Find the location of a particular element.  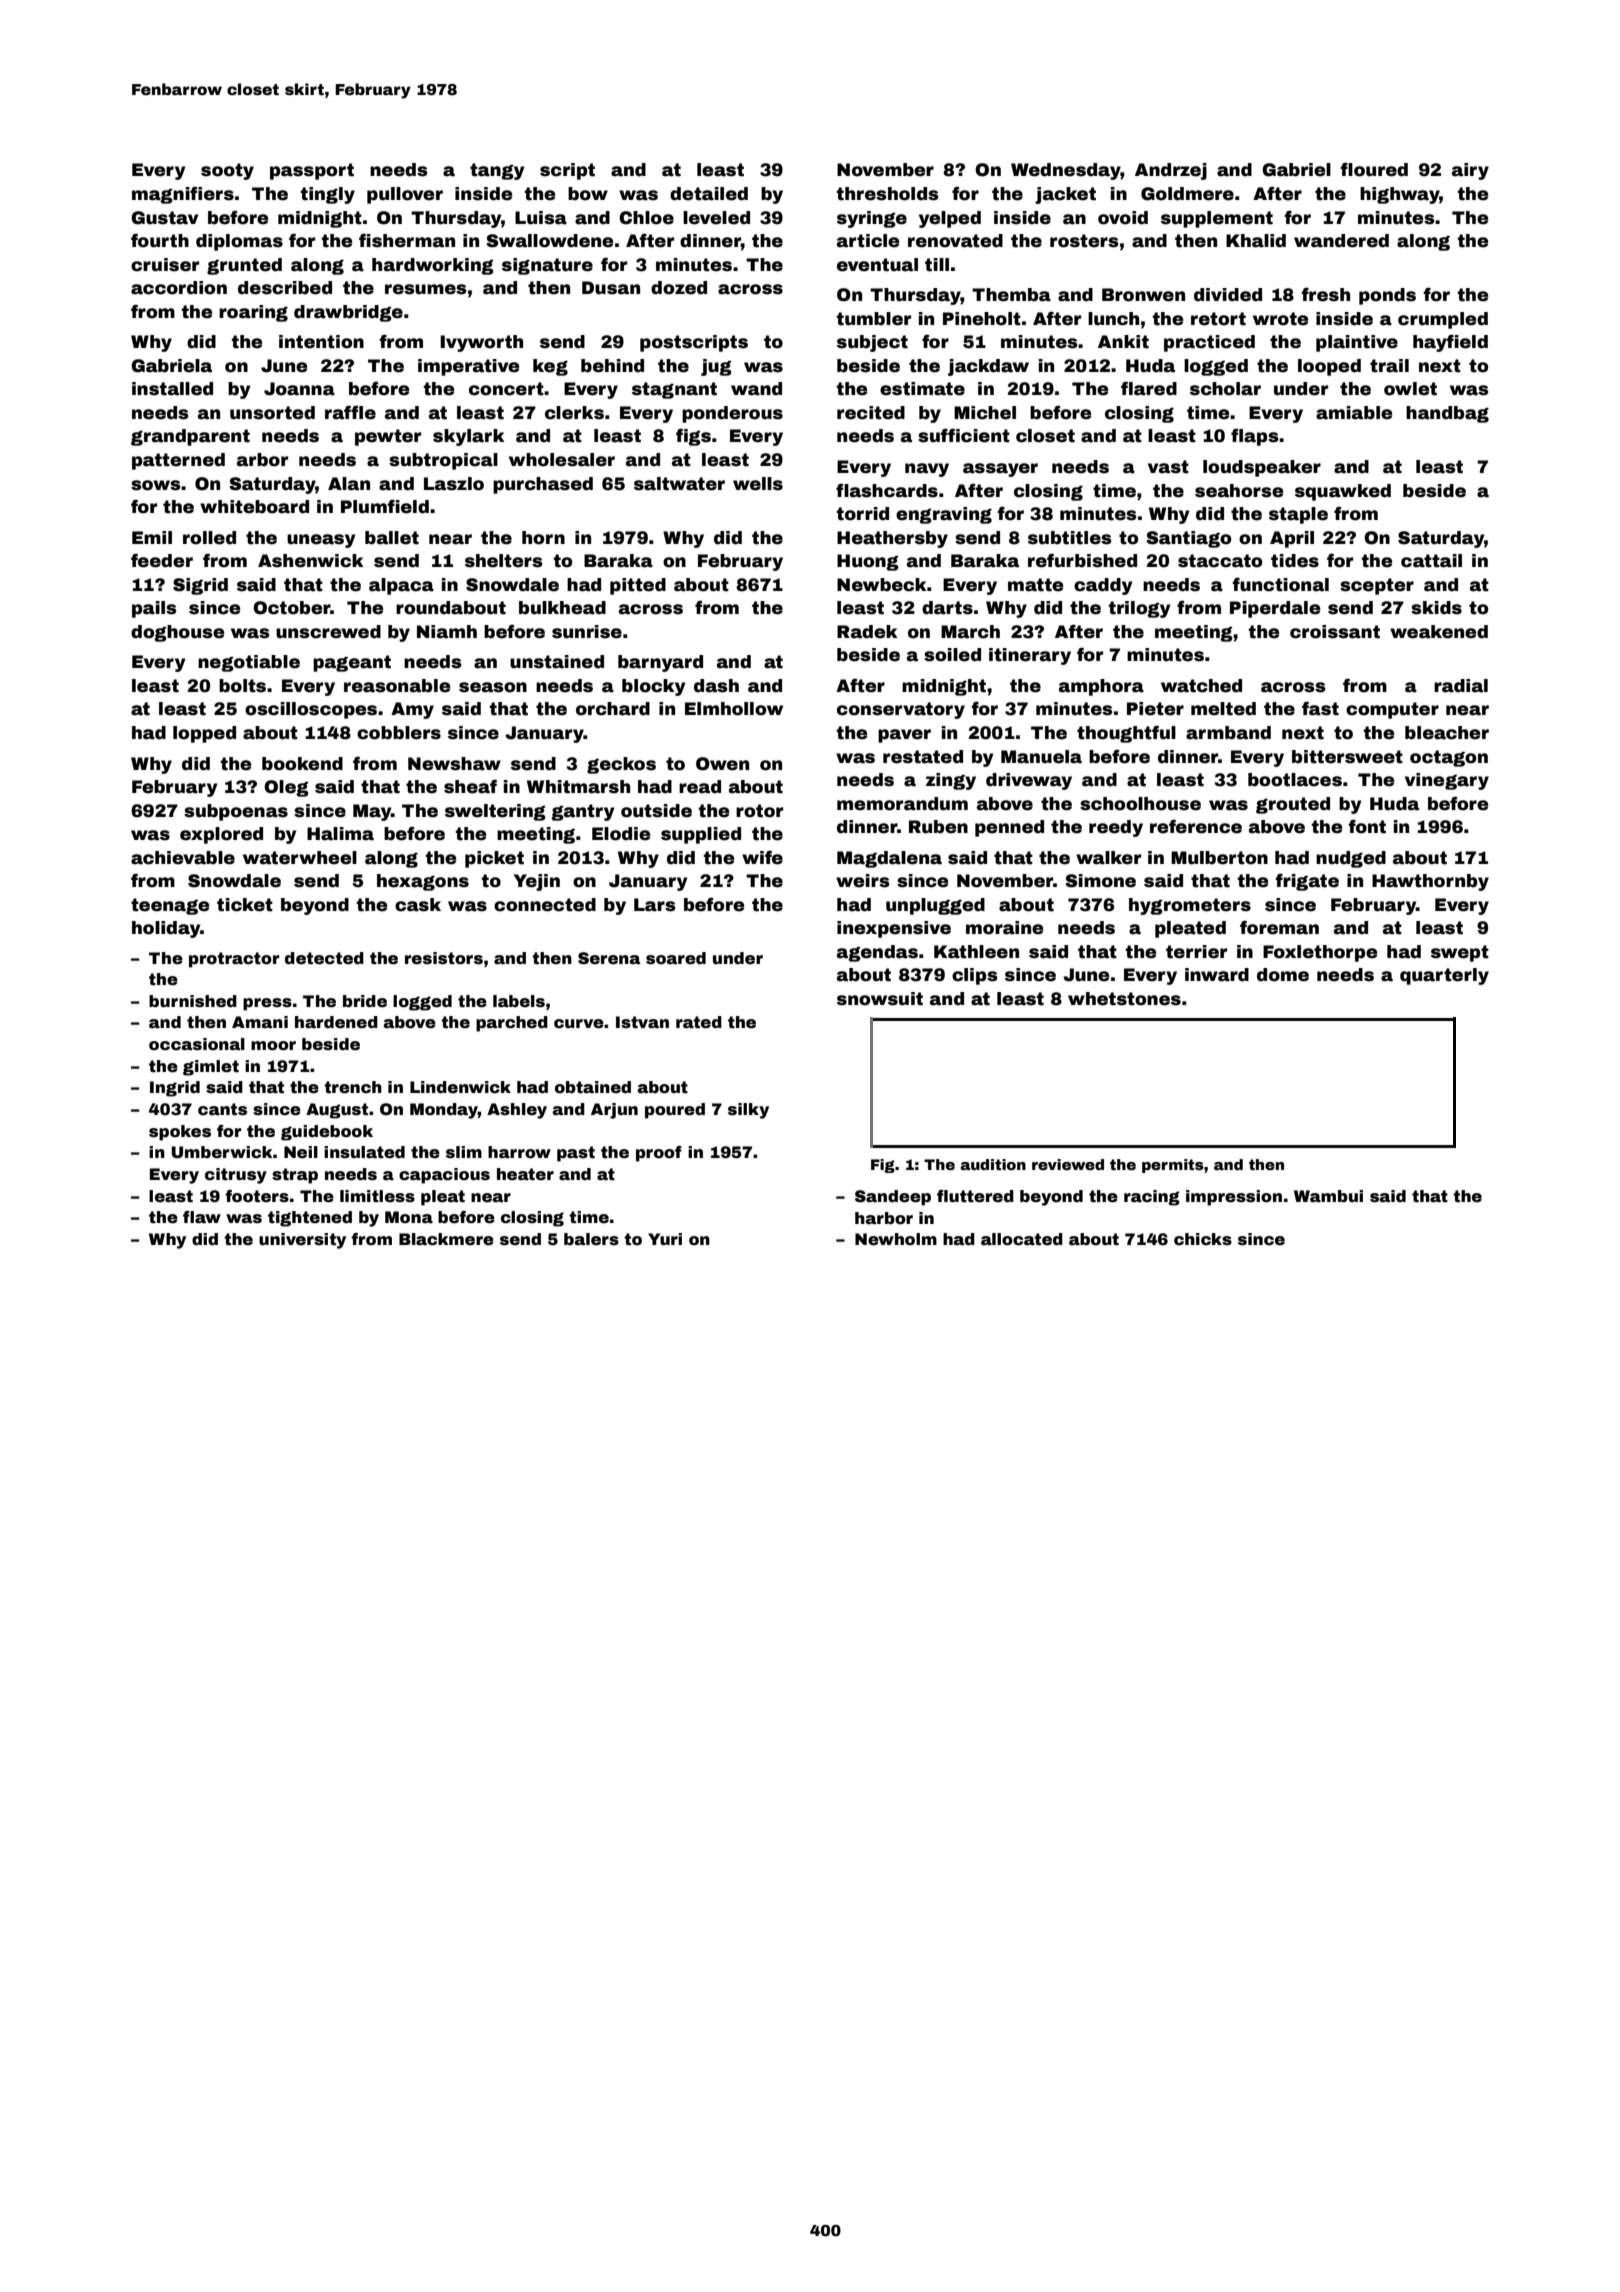

proof is located at coordinates (659, 1154).
